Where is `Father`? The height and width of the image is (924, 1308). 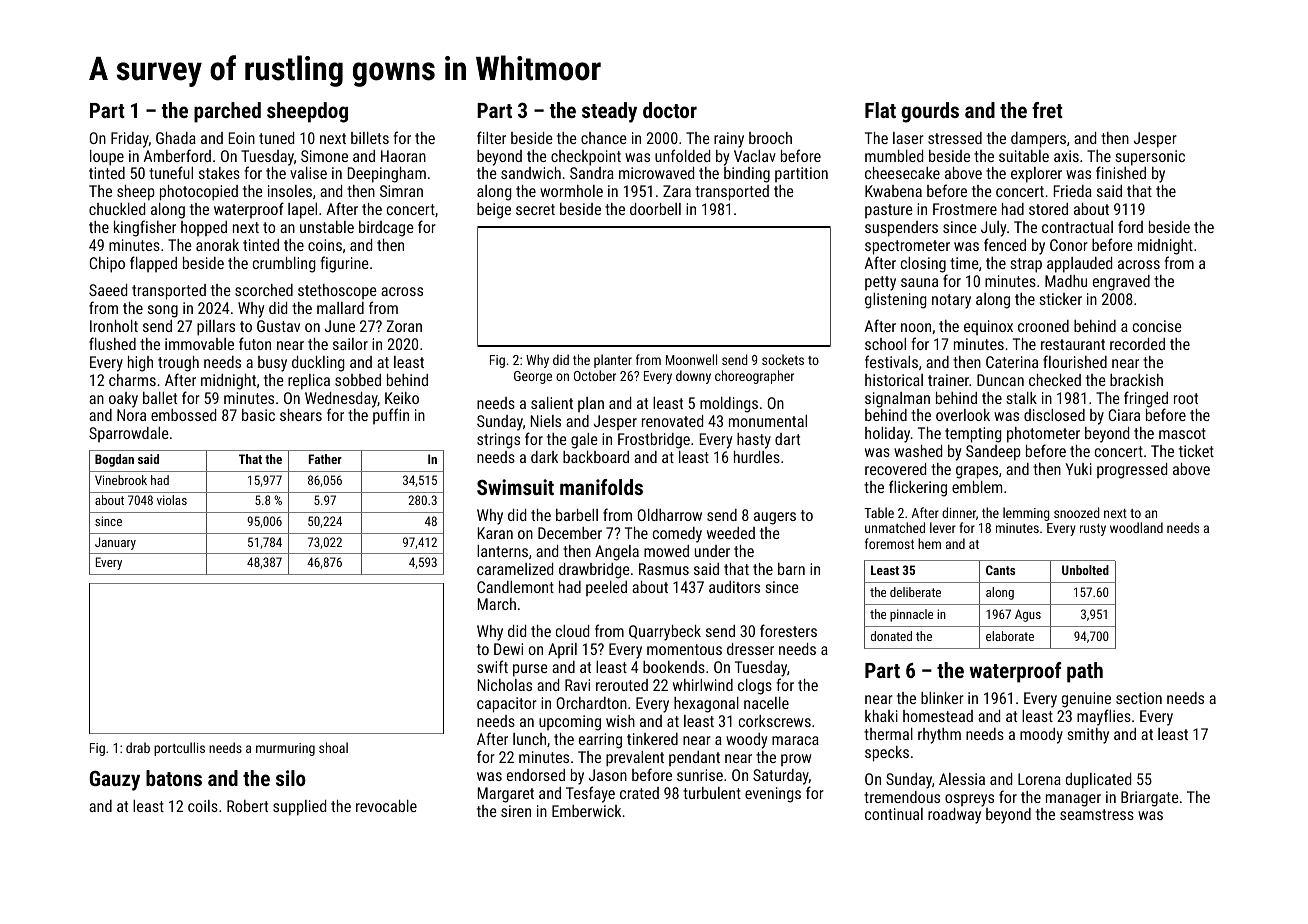
Father is located at coordinates (325, 459).
